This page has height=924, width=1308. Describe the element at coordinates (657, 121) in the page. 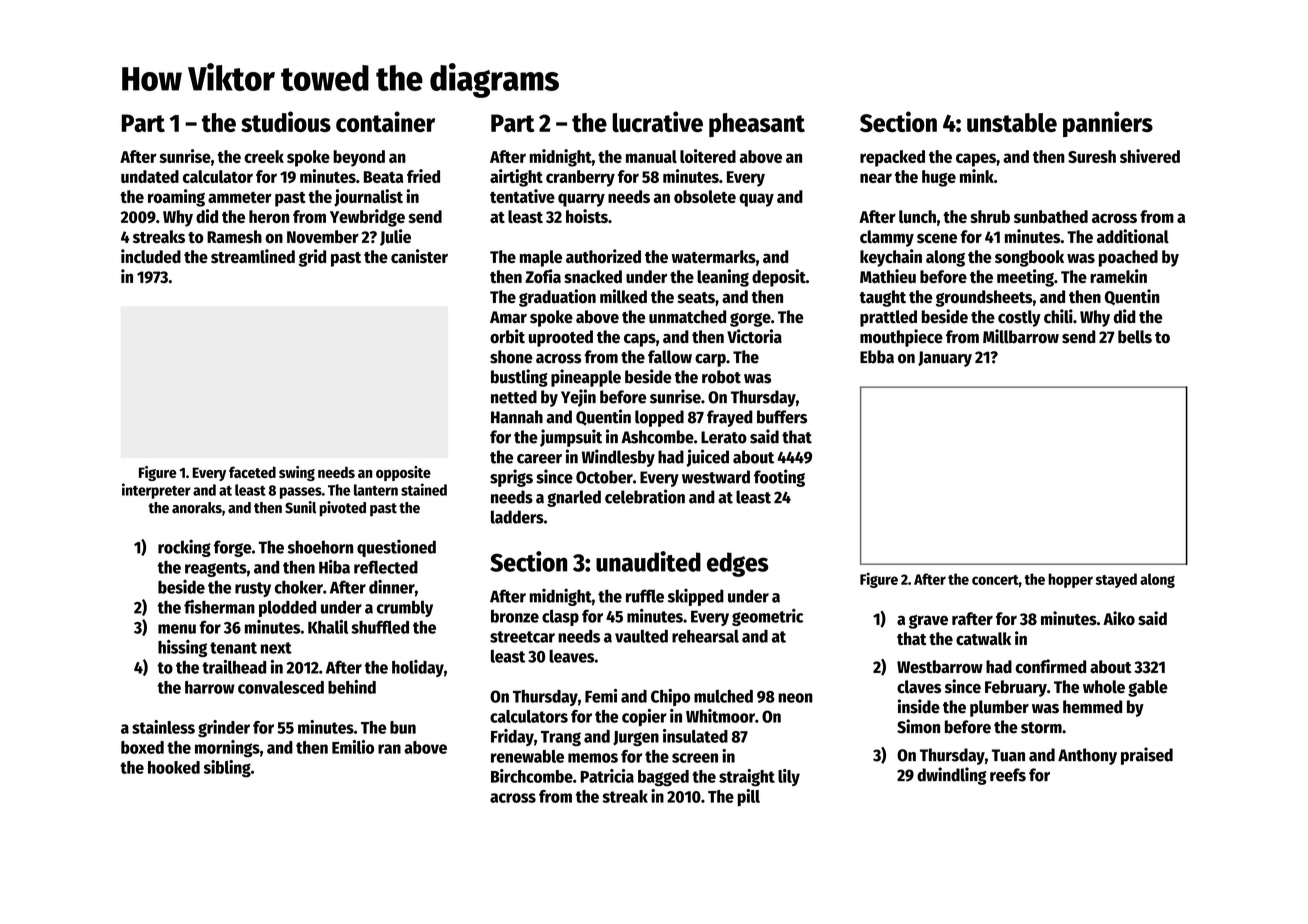

I see `lucrative` at that location.
